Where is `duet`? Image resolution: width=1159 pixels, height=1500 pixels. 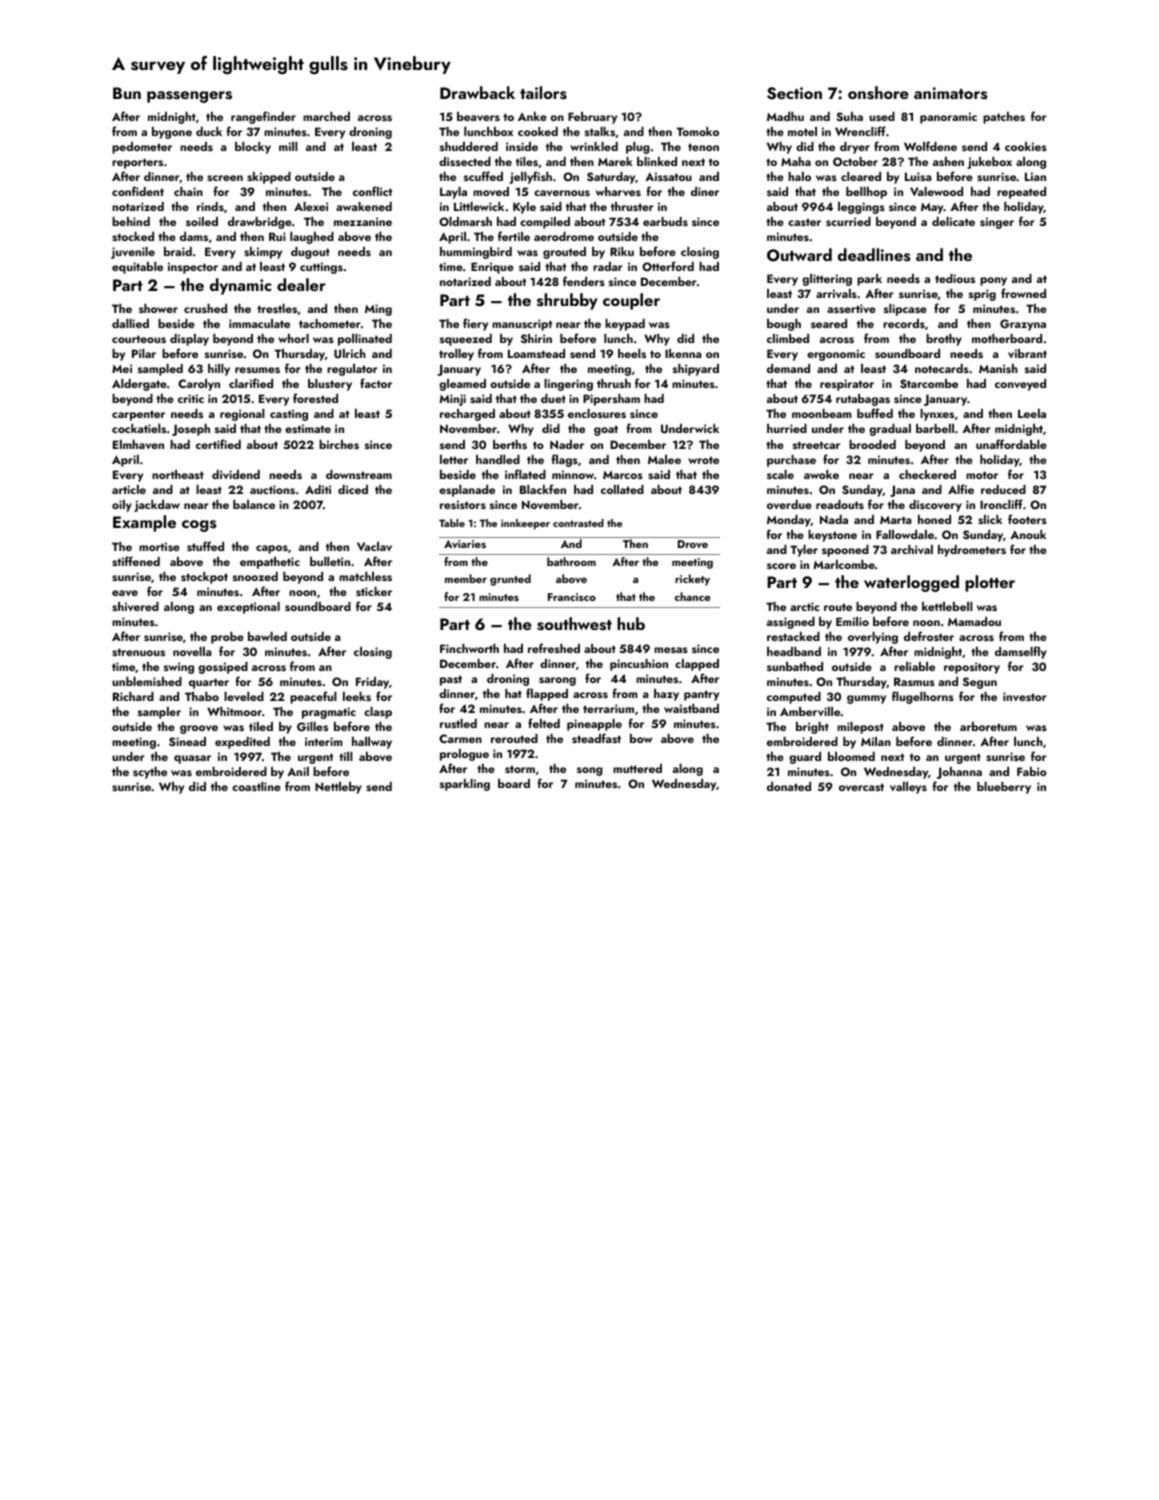 duet is located at coordinates (553, 398).
